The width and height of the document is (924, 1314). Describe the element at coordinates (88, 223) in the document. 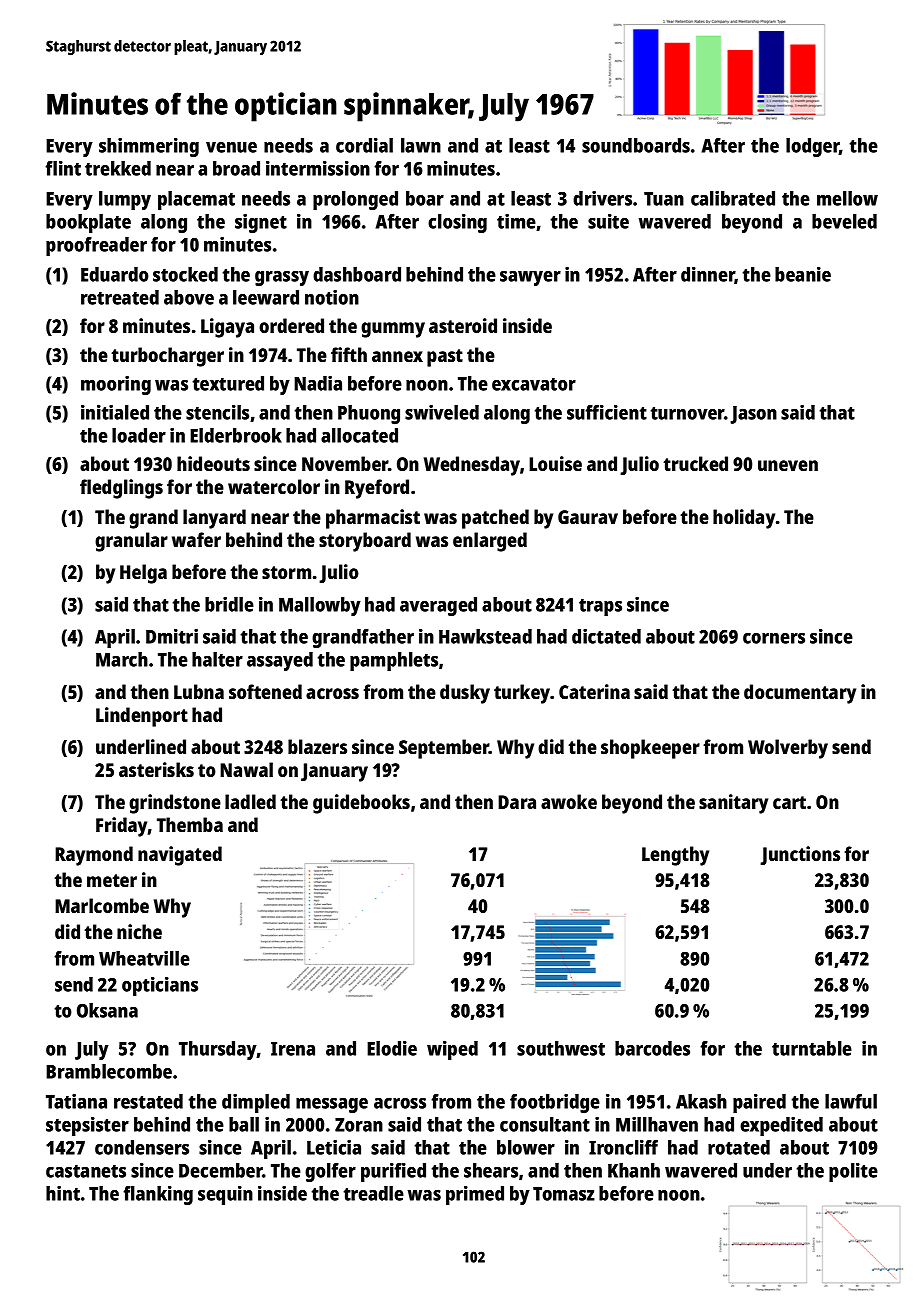

I see `bookplate` at that location.
